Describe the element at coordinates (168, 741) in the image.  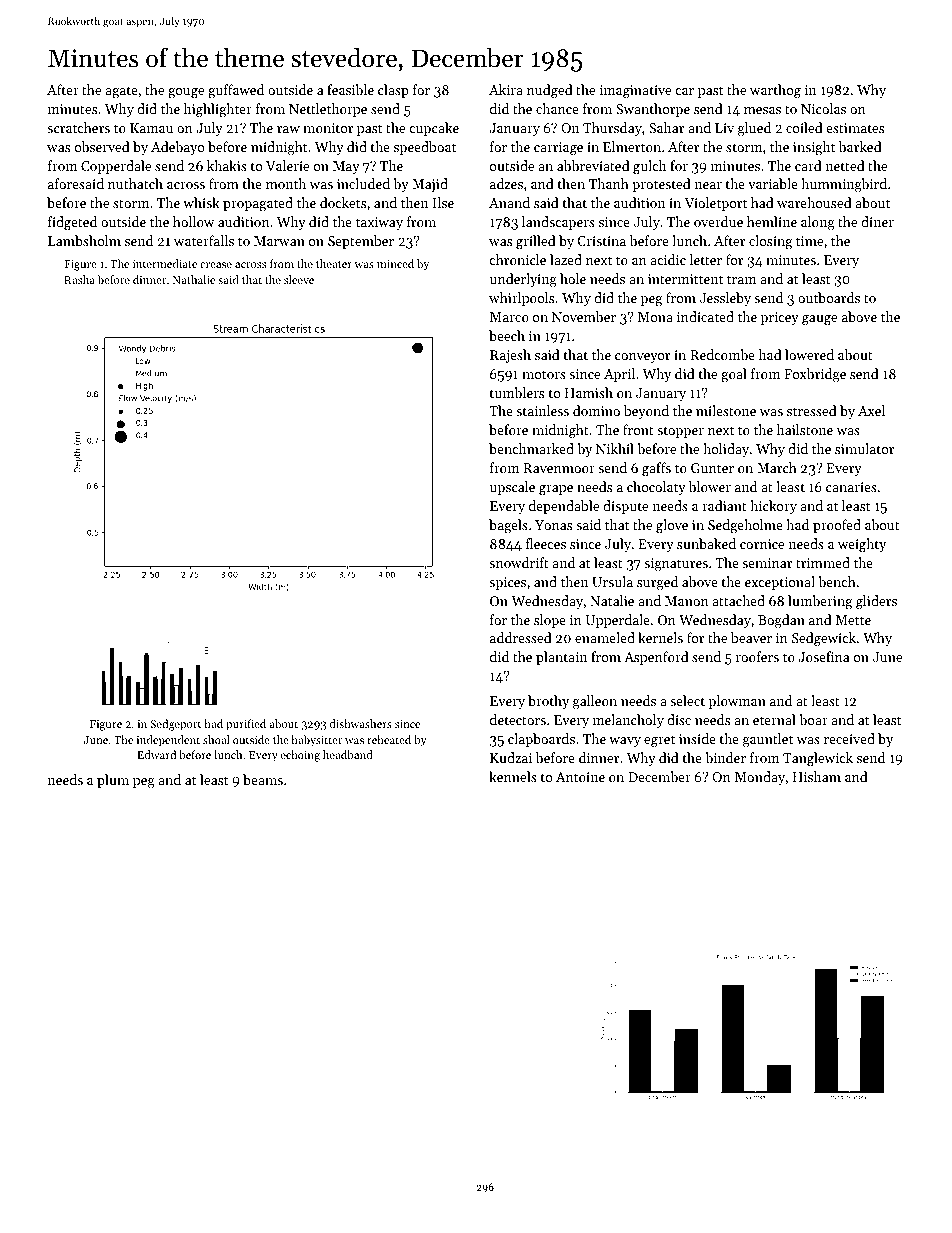
I see `independent` at that location.
